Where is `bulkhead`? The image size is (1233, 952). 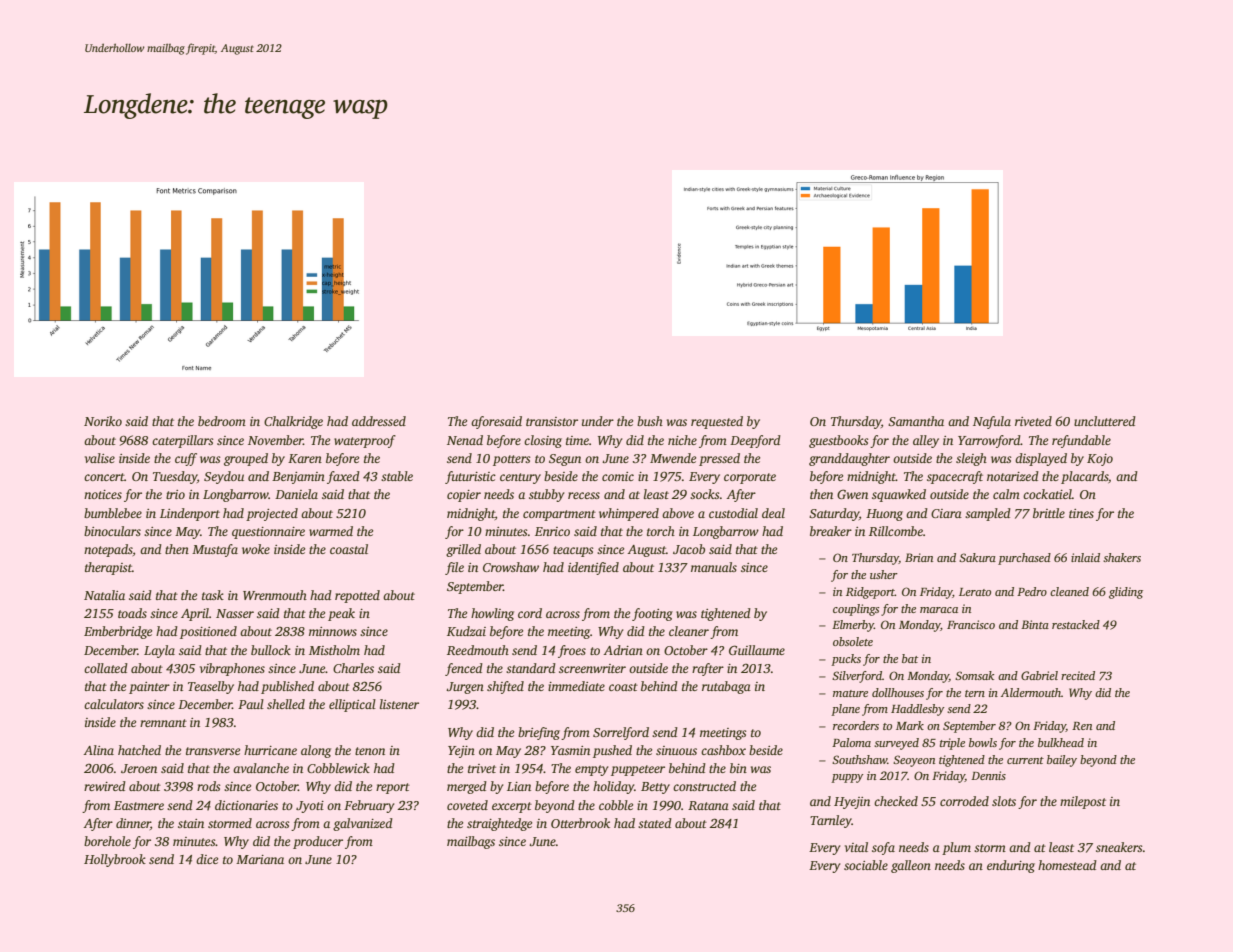 bulkhead is located at coordinates (1061, 742).
